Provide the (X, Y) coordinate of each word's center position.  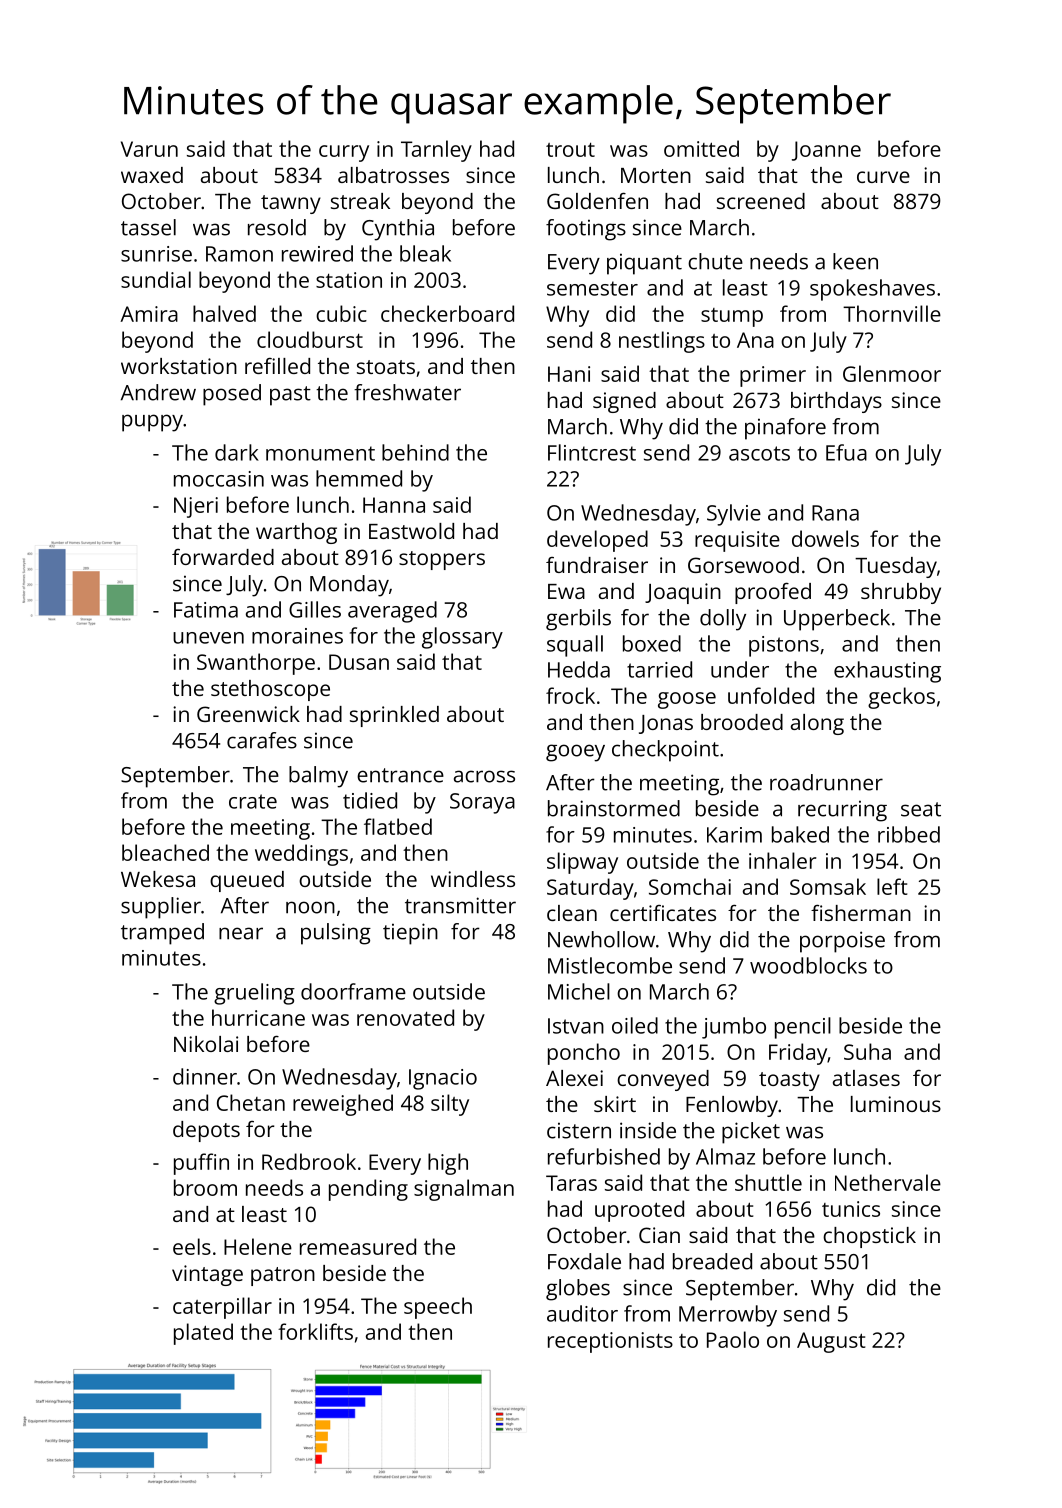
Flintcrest (592, 452)
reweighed (343, 1105)
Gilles (315, 609)
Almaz (725, 1156)
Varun (149, 149)
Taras (571, 1183)
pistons (784, 646)
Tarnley (436, 151)
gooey (575, 753)
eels (192, 1246)
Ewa (566, 591)
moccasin (219, 479)
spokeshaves (872, 290)
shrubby (901, 593)
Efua (846, 452)
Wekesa (158, 879)
